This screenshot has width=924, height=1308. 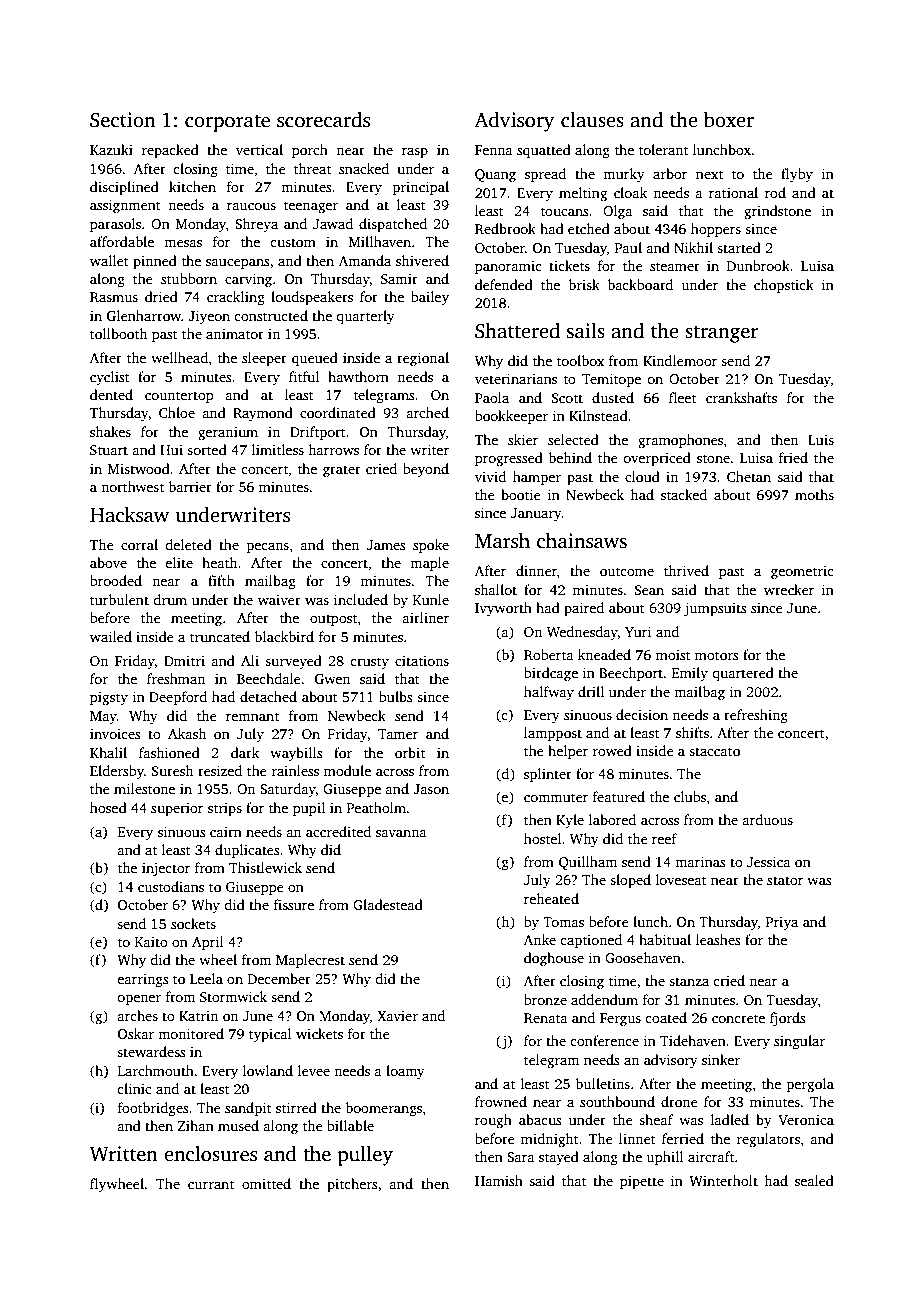 I want to click on clauses, so click(x=592, y=120).
